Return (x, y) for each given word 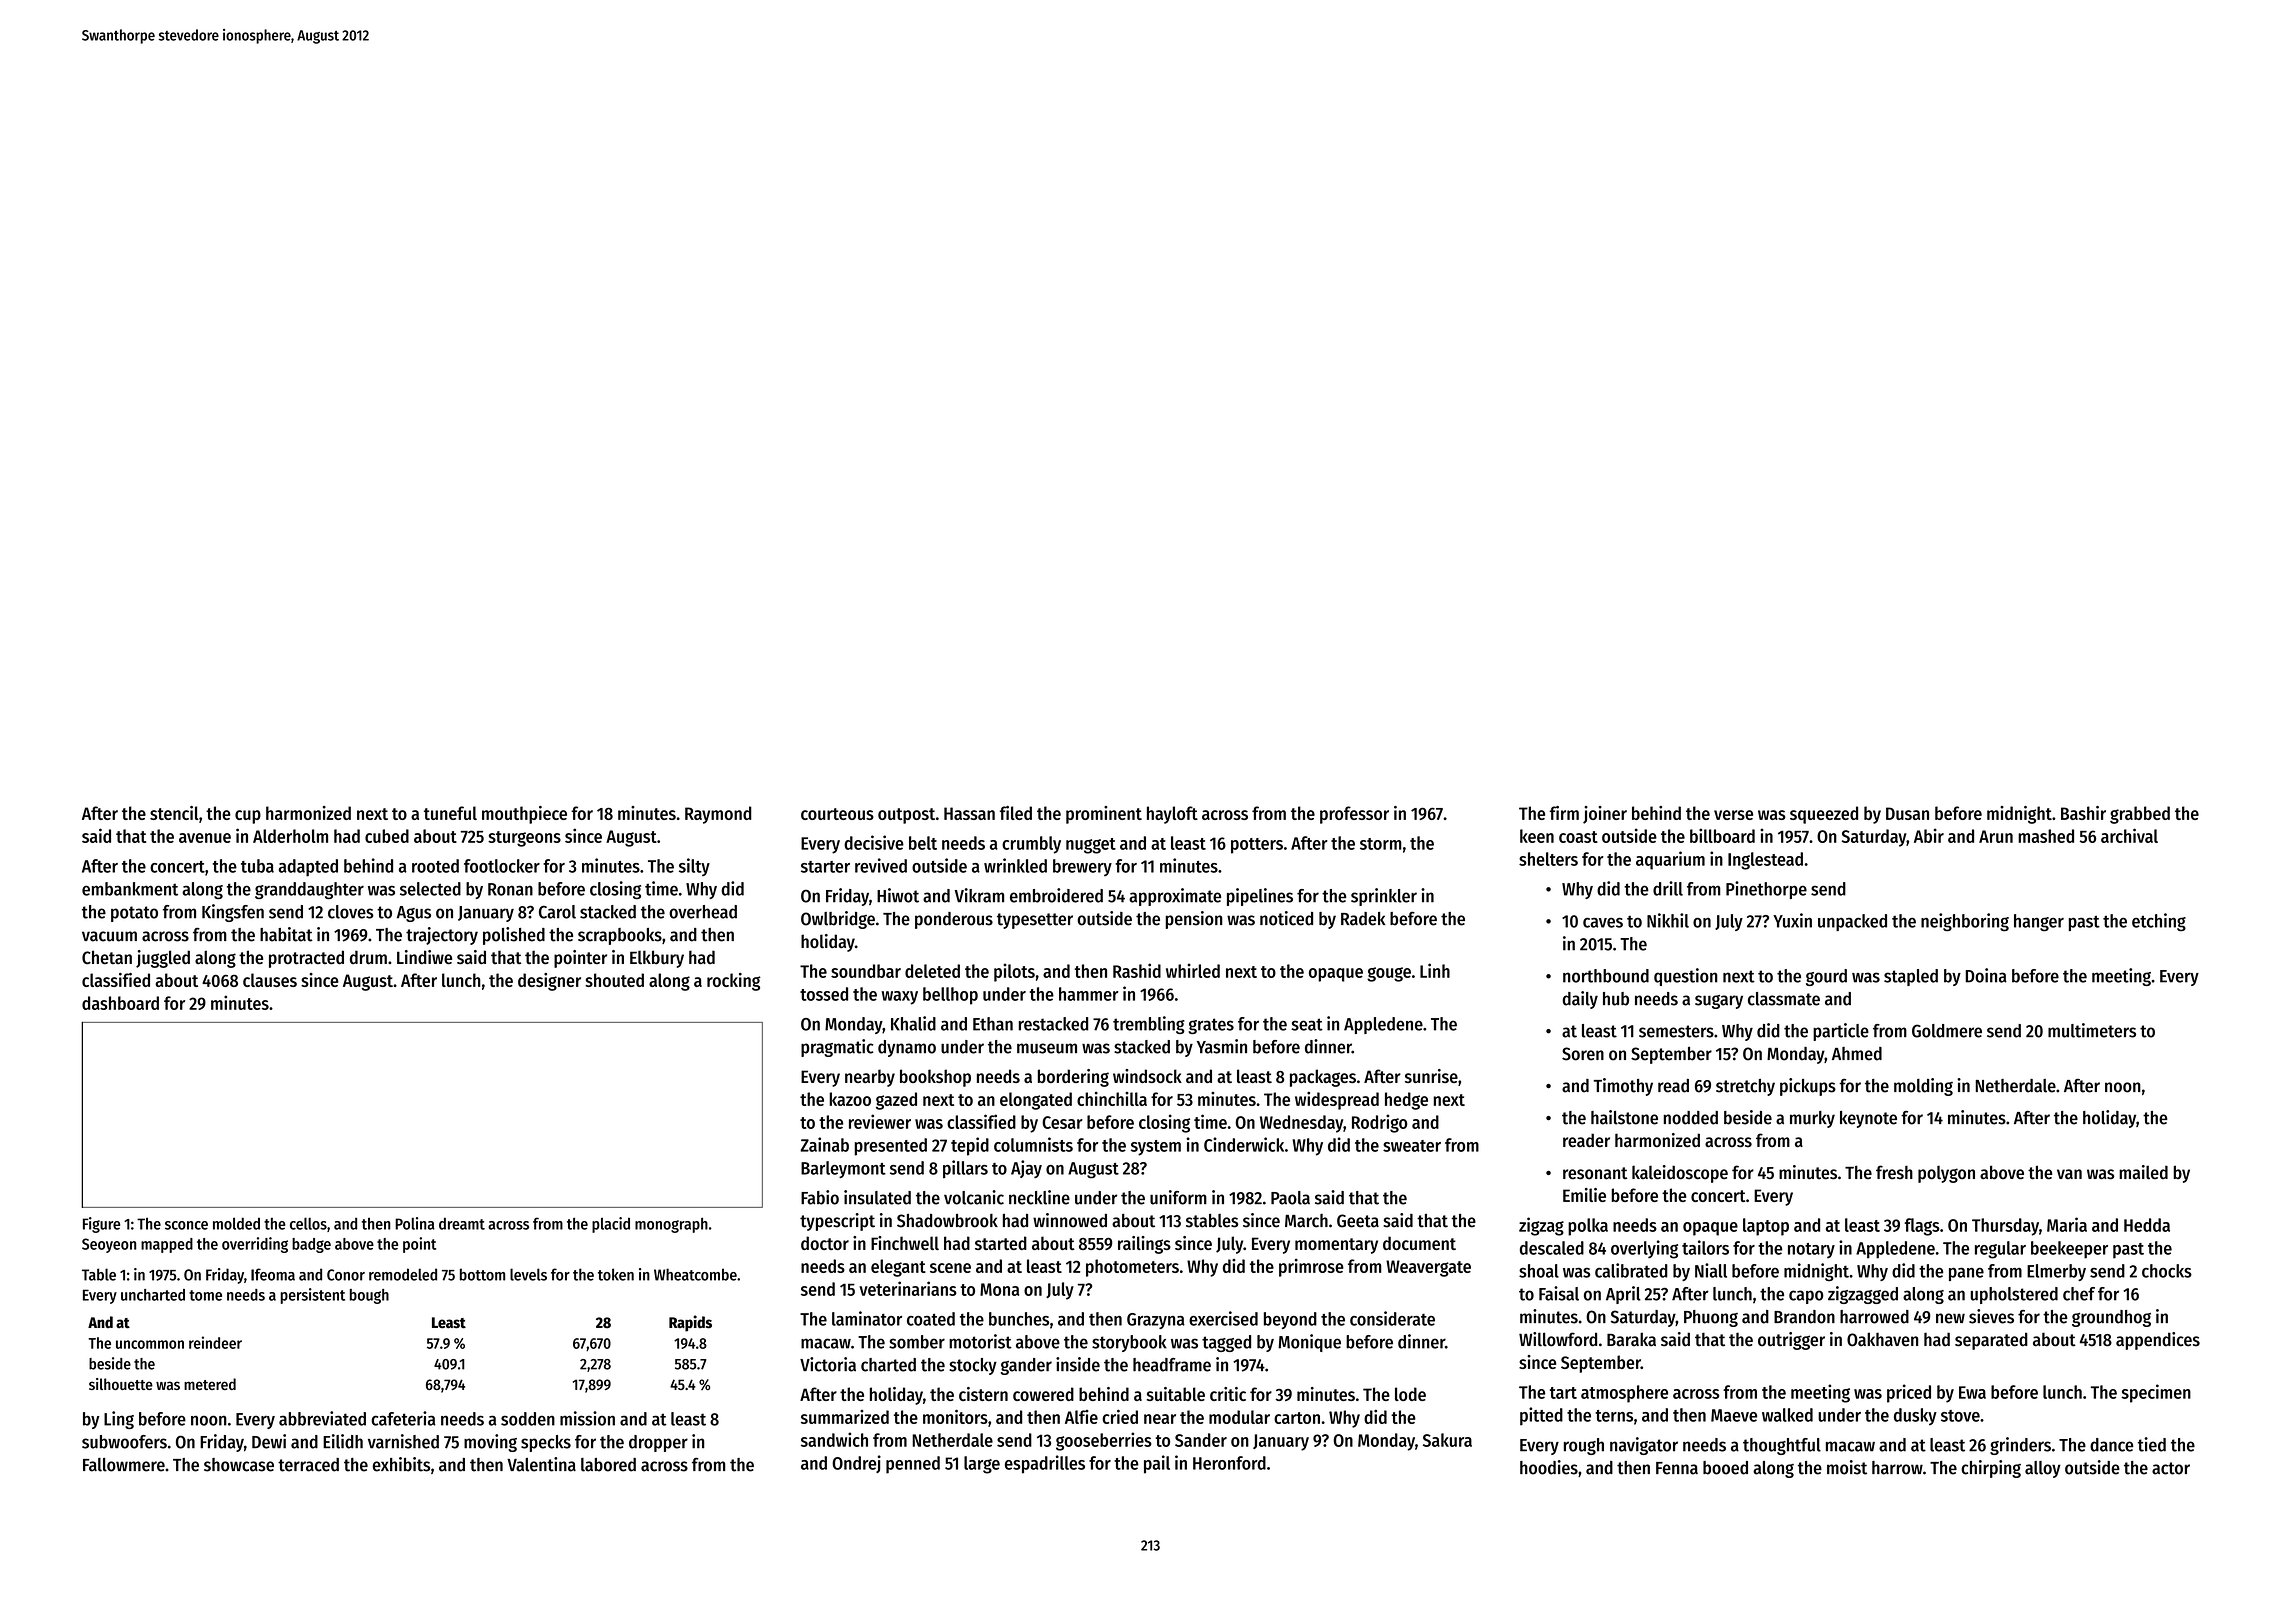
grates (1211, 1026)
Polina (415, 1223)
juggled (163, 959)
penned (913, 1465)
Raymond (718, 815)
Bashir (2083, 813)
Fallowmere (124, 1465)
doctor (825, 1243)
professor (1354, 815)
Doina (1986, 975)
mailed (2143, 1172)
